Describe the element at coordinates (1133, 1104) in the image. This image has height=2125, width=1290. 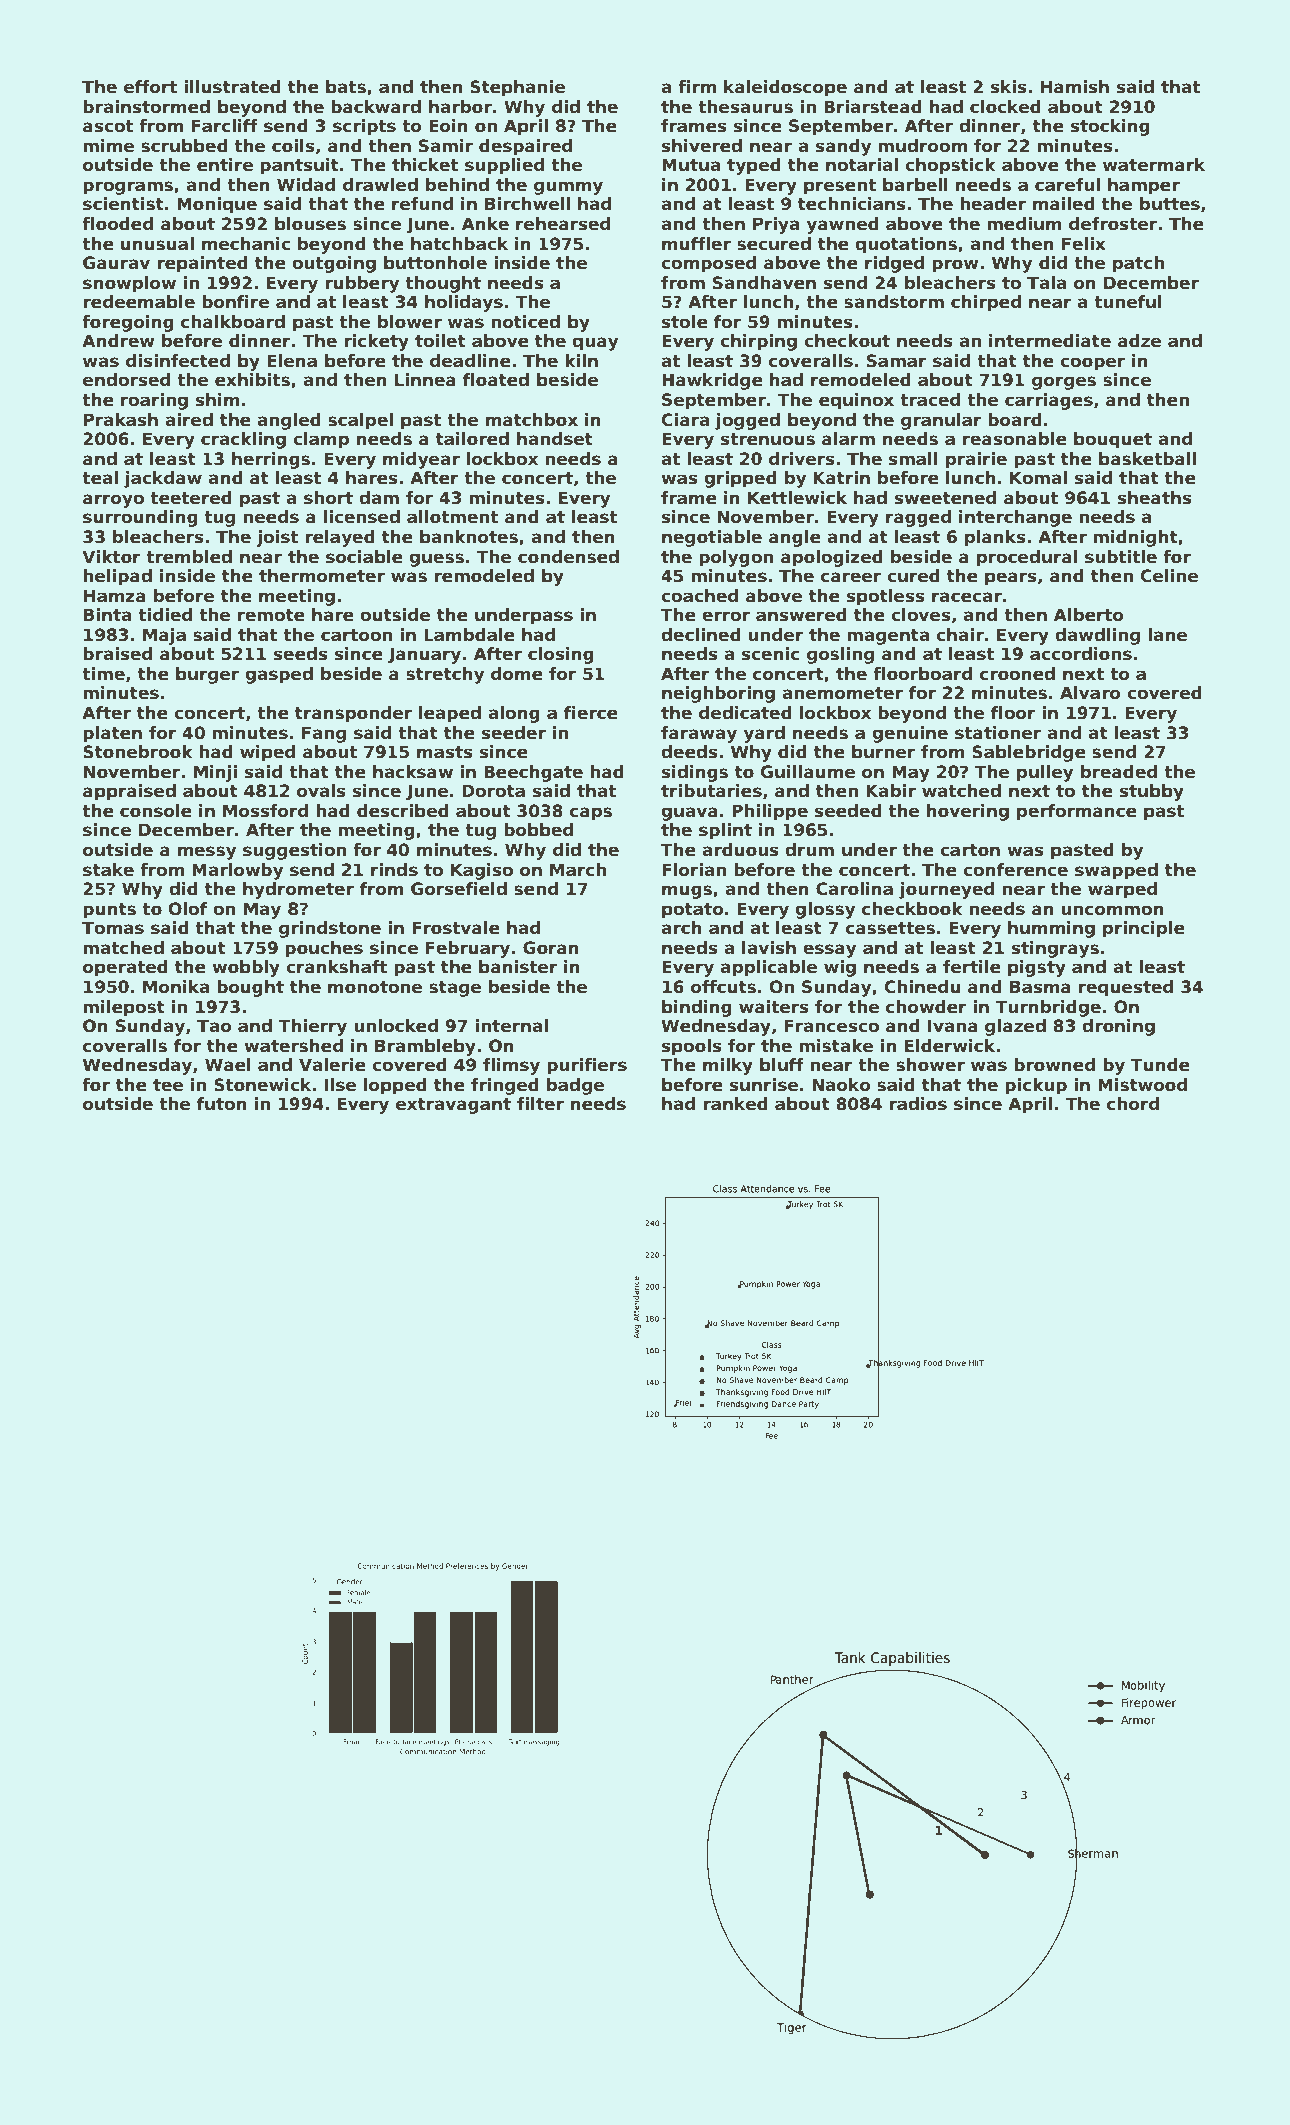
I see `chord` at that location.
